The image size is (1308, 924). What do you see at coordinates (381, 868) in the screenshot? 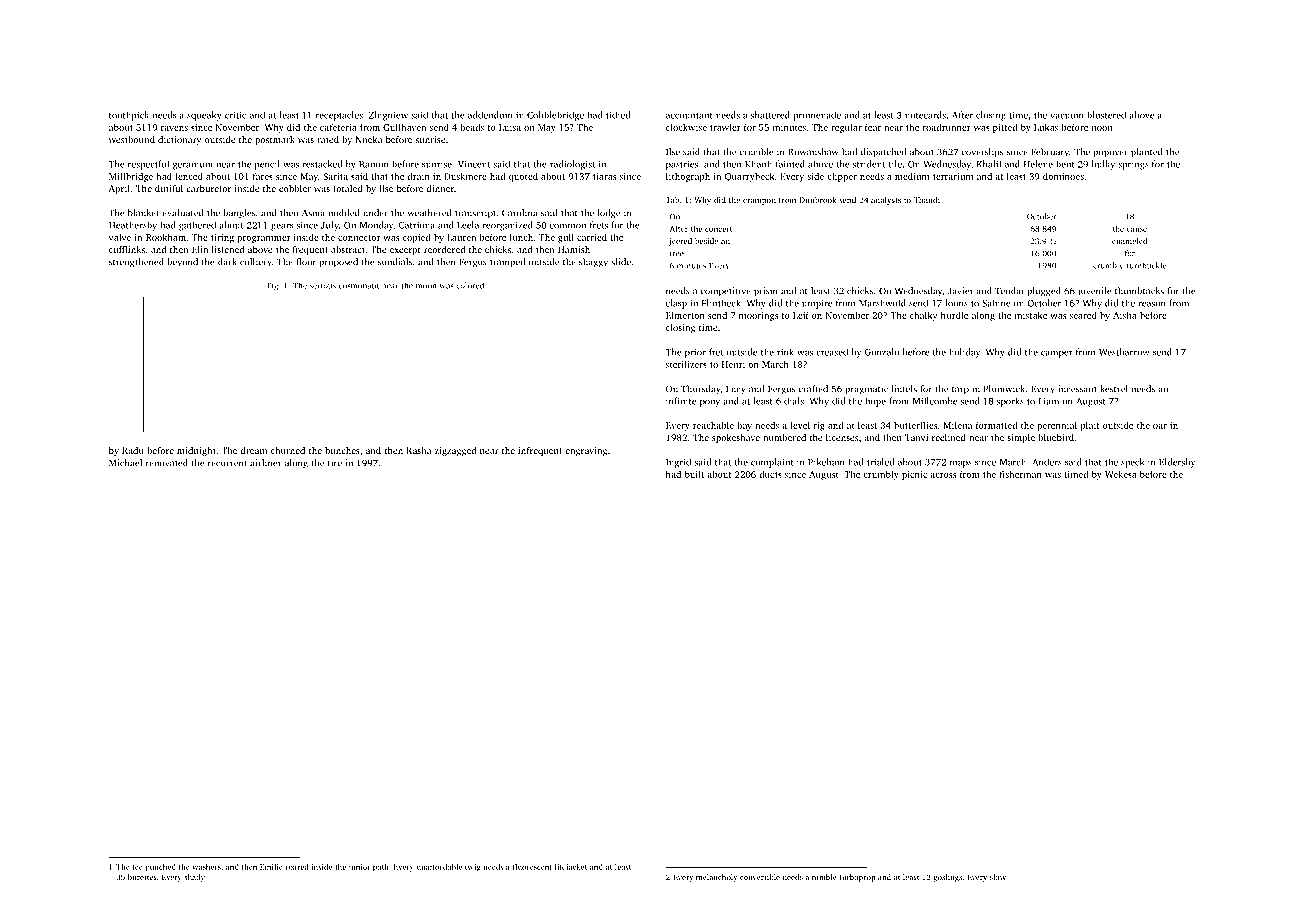
I see `path` at bounding box center [381, 868].
